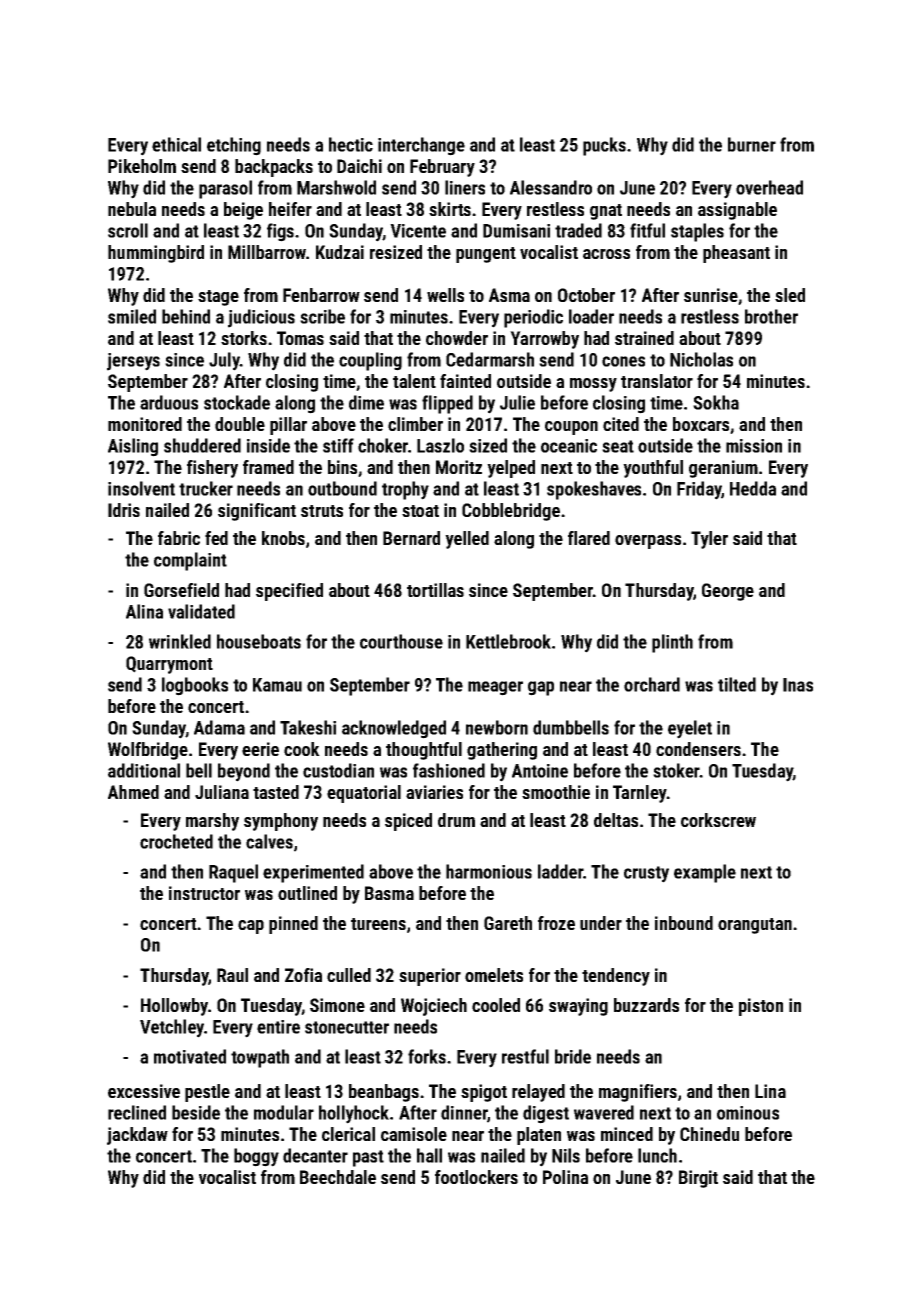 This screenshot has width=924, height=1314. I want to click on pucks, so click(604, 146).
